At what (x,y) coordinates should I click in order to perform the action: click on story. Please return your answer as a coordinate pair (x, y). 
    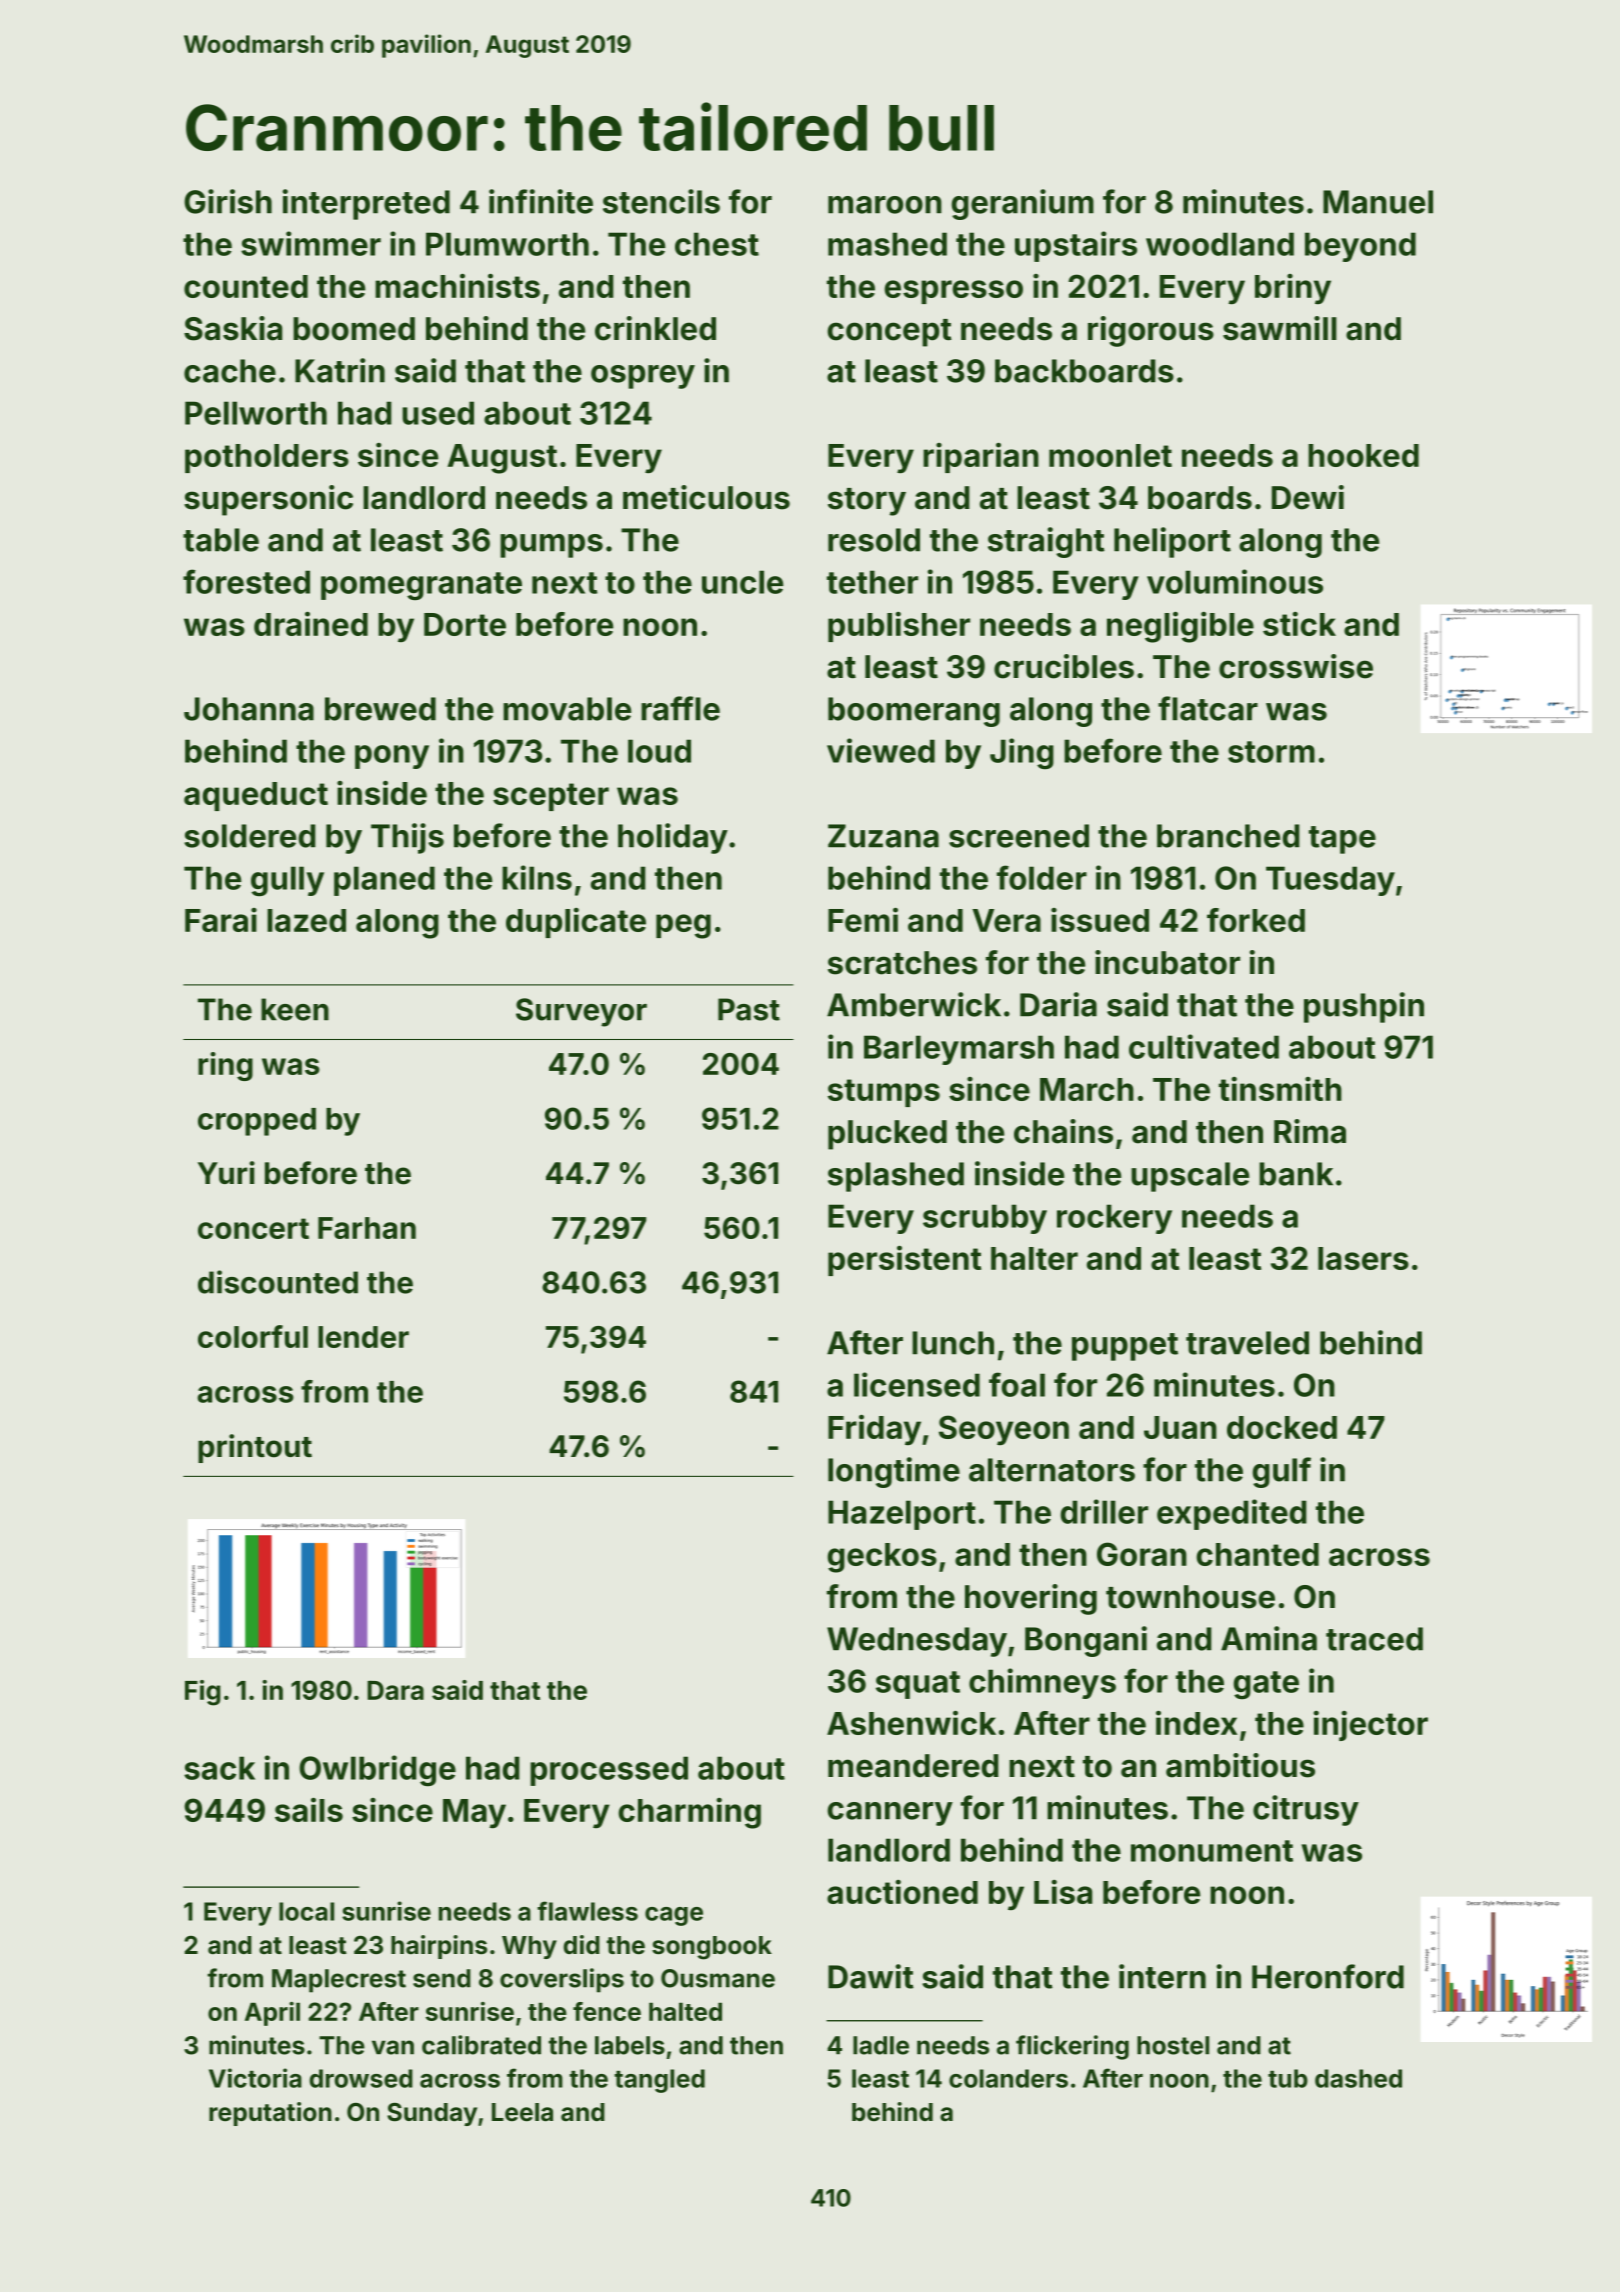
    Looking at the image, I should click on (867, 502).
